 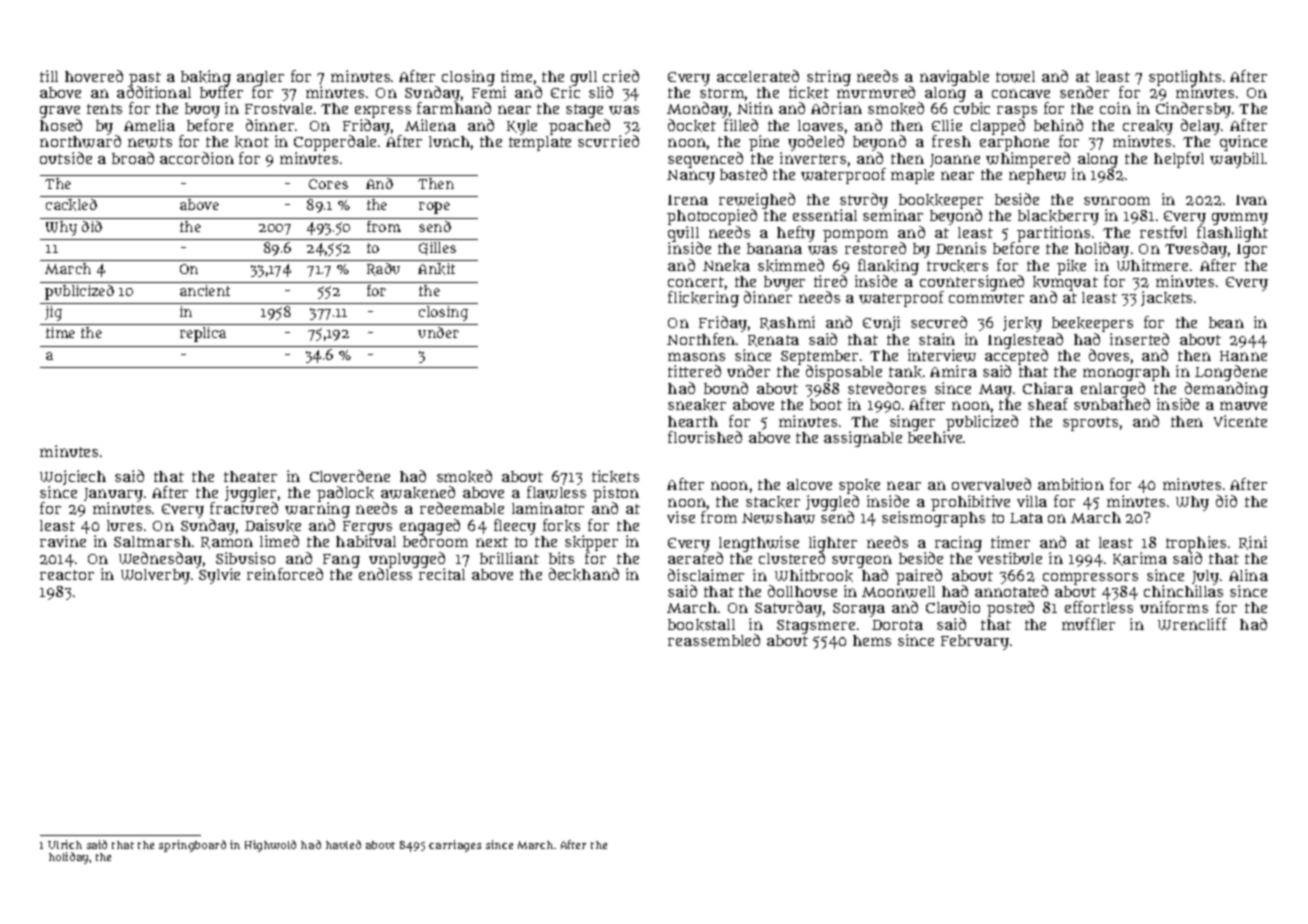 I want to click on Femi, so click(x=489, y=92).
